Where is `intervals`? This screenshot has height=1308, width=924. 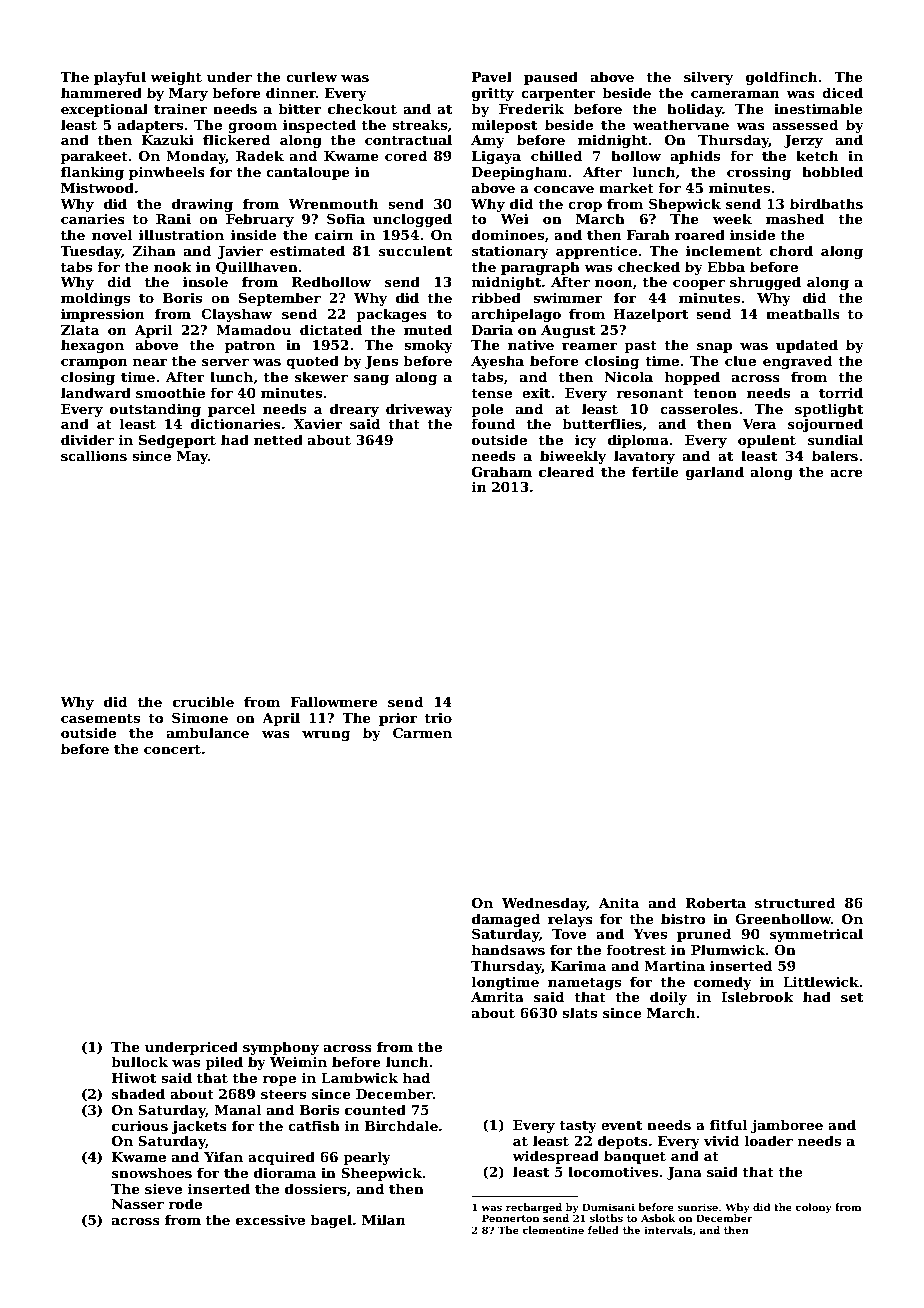
intervals is located at coordinates (668, 1230).
